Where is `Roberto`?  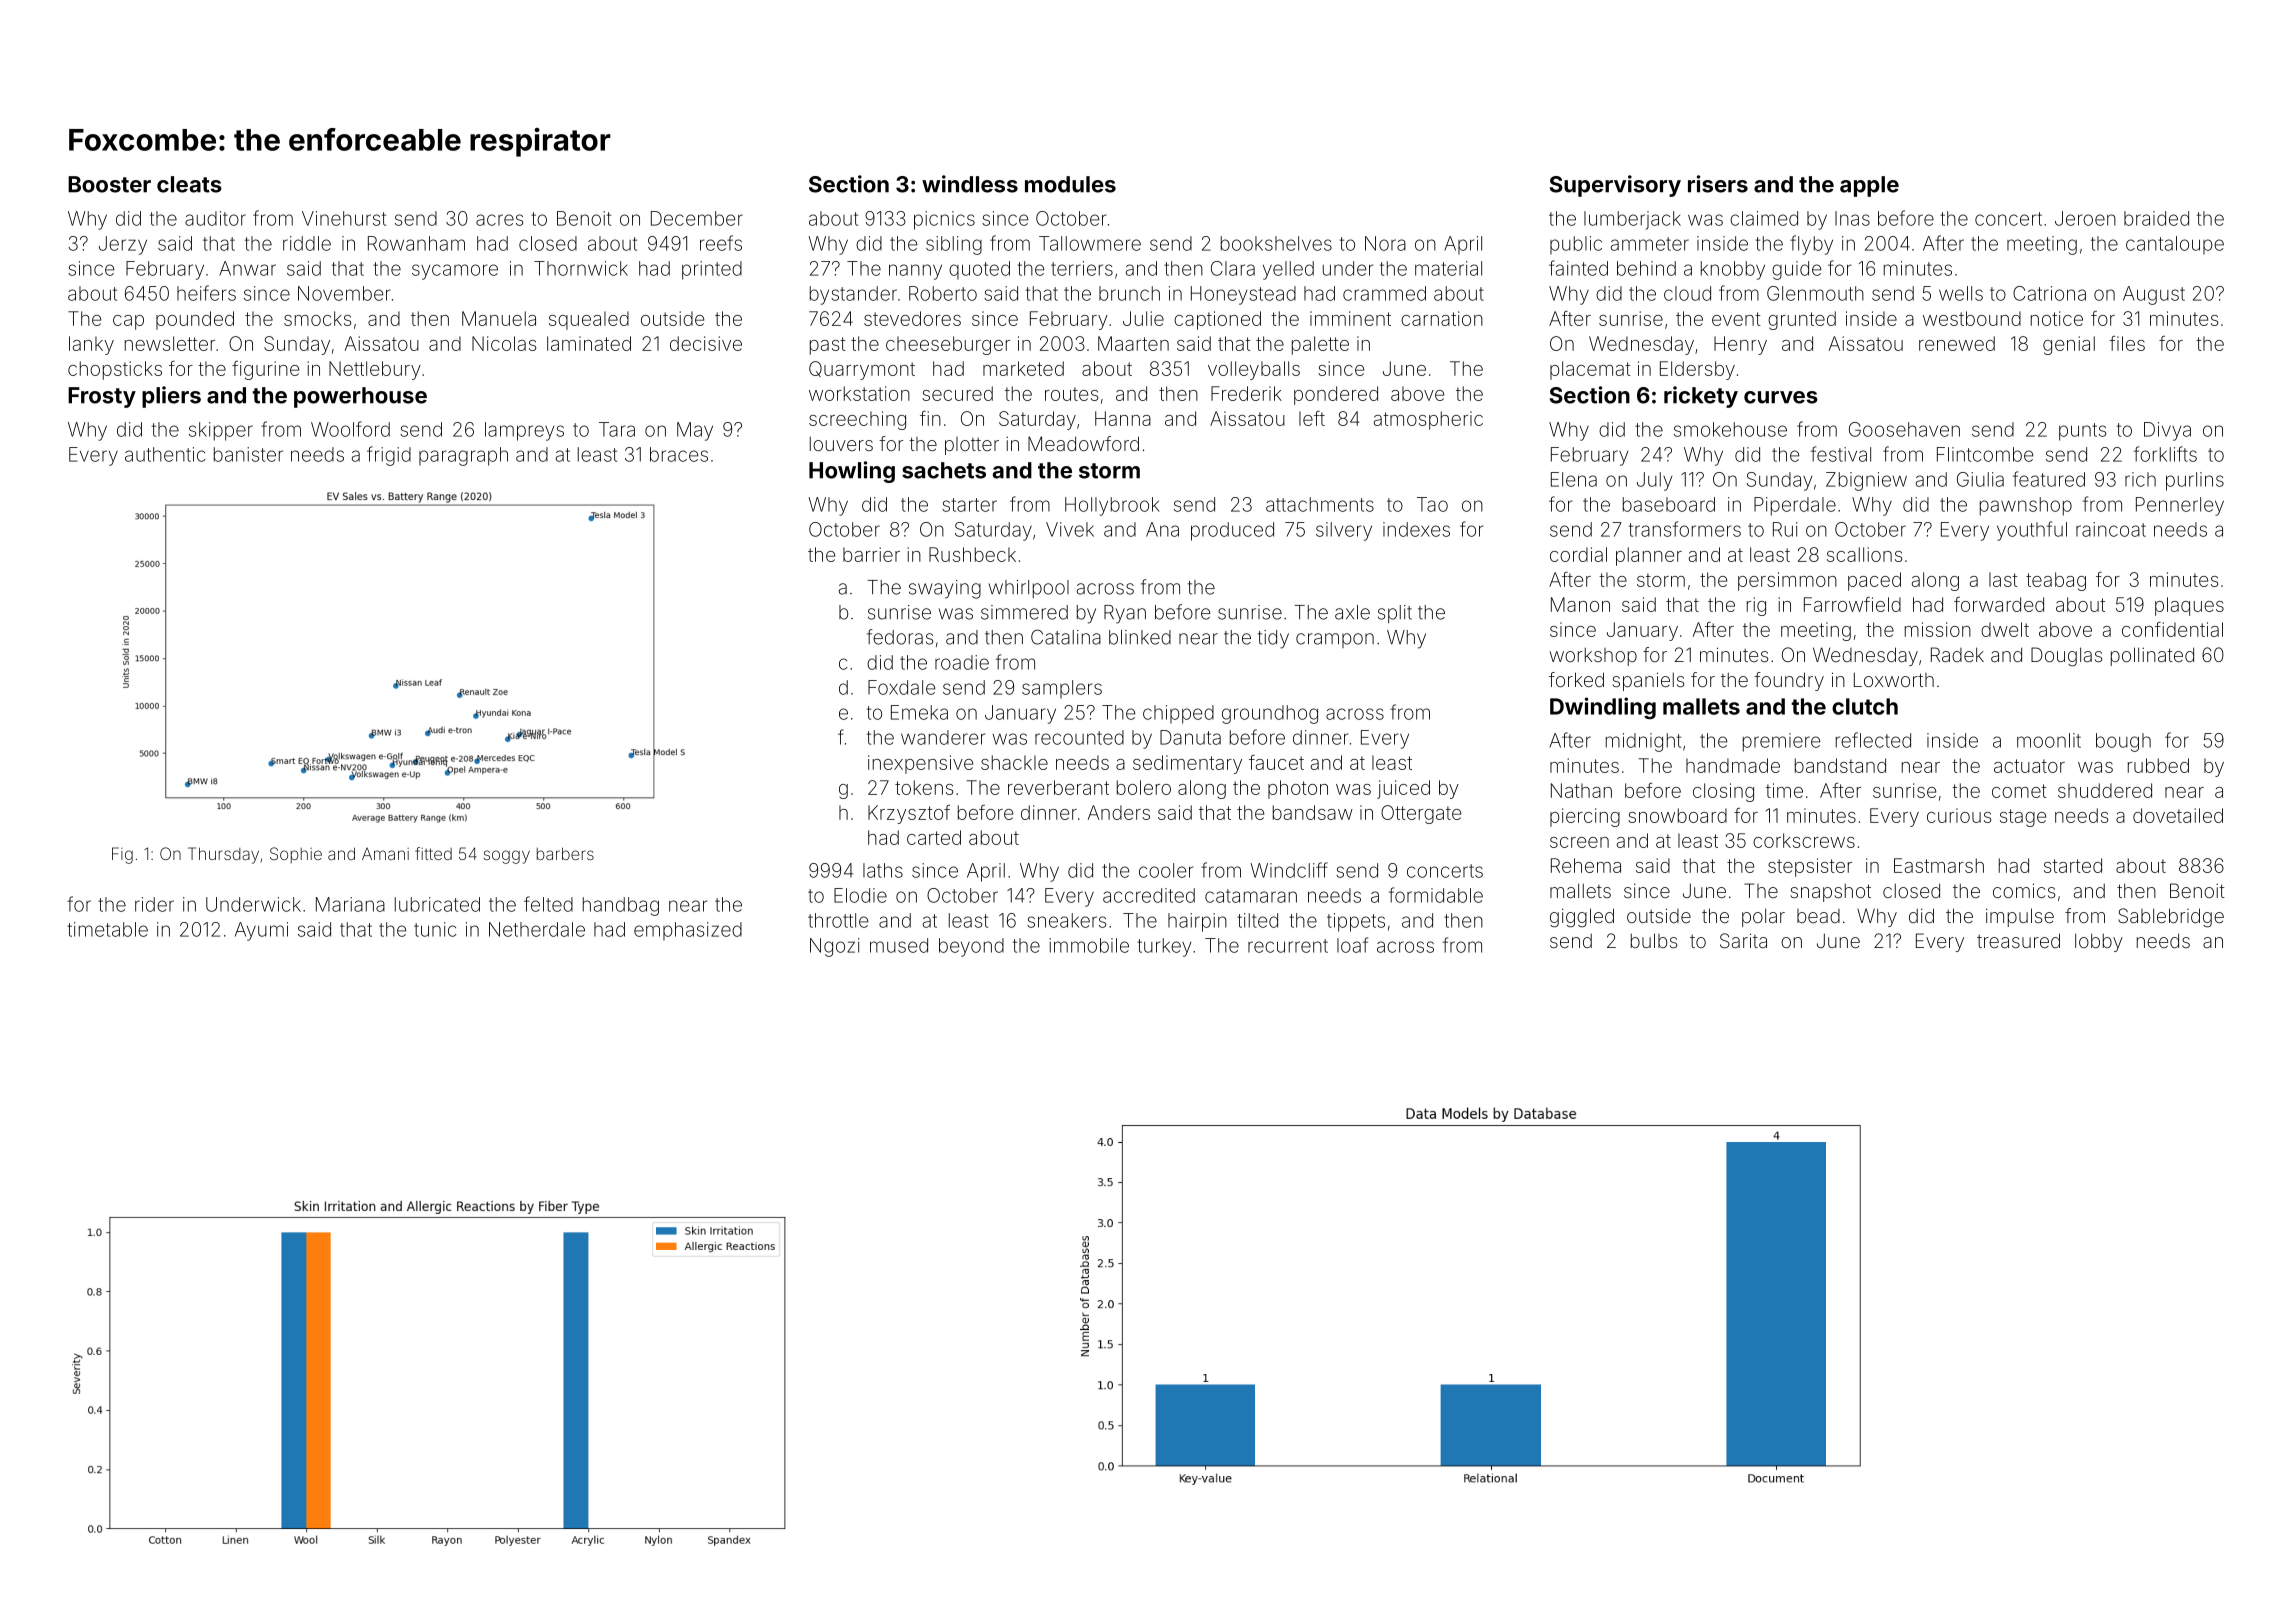
Roberto is located at coordinates (943, 293).
